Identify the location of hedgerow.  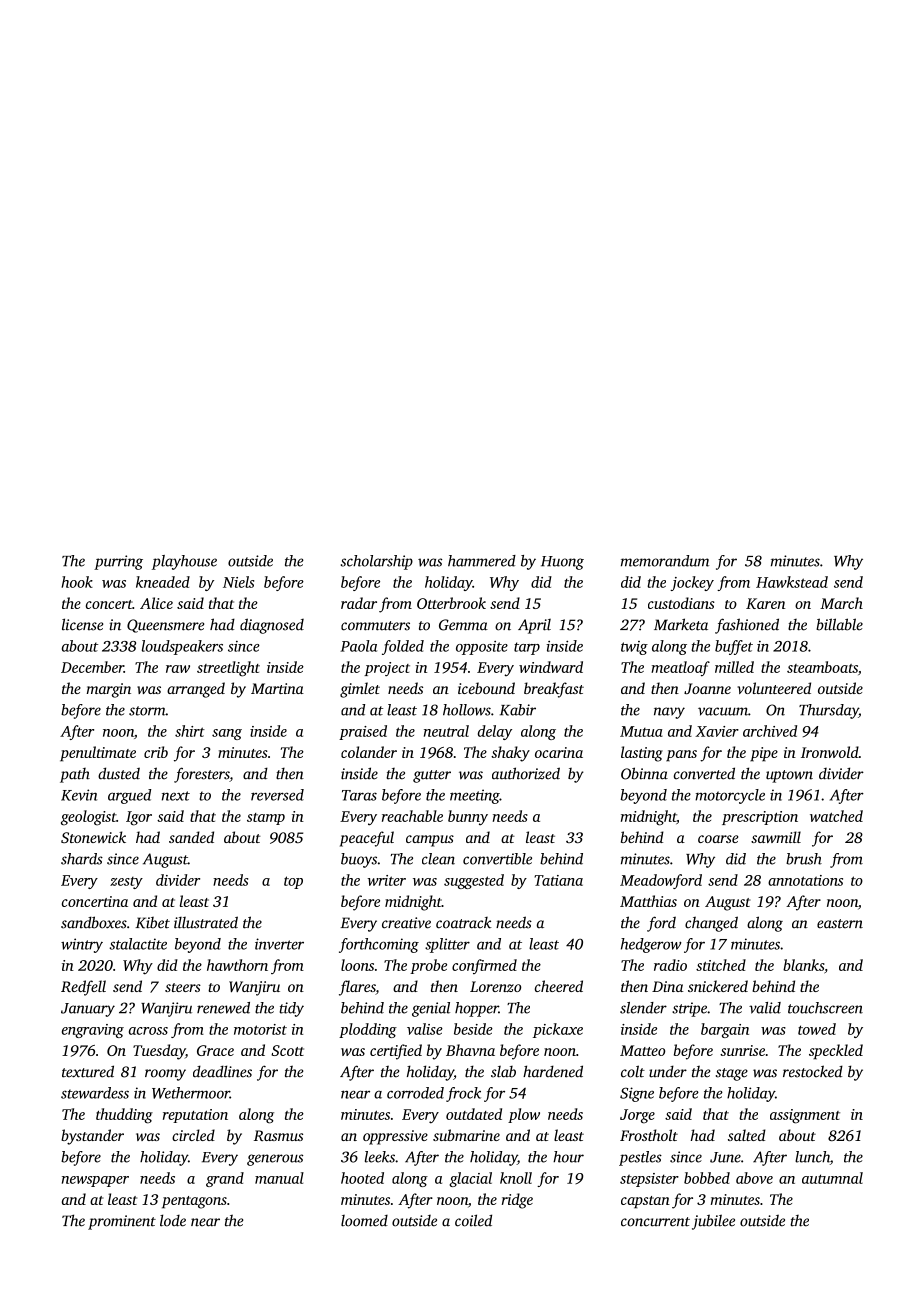
(651, 945).
